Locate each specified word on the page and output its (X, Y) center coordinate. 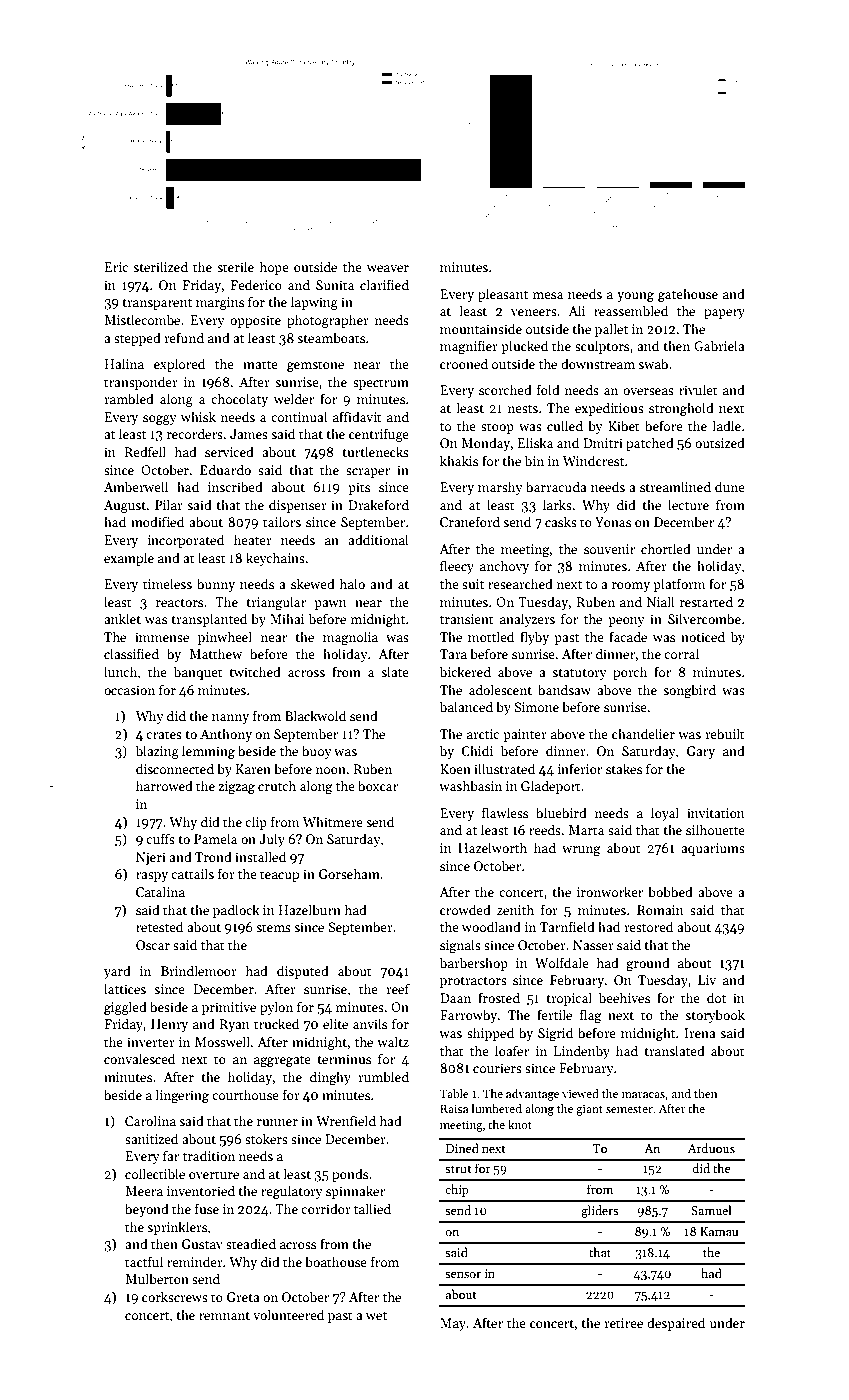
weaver (388, 268)
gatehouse (688, 295)
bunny (216, 585)
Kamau (719, 1231)
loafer (512, 1050)
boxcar (378, 785)
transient (467, 619)
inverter (151, 1042)
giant (589, 1110)
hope (274, 268)
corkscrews (175, 1296)
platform (679, 585)
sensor (463, 1275)
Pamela (215, 838)
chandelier (643, 733)
